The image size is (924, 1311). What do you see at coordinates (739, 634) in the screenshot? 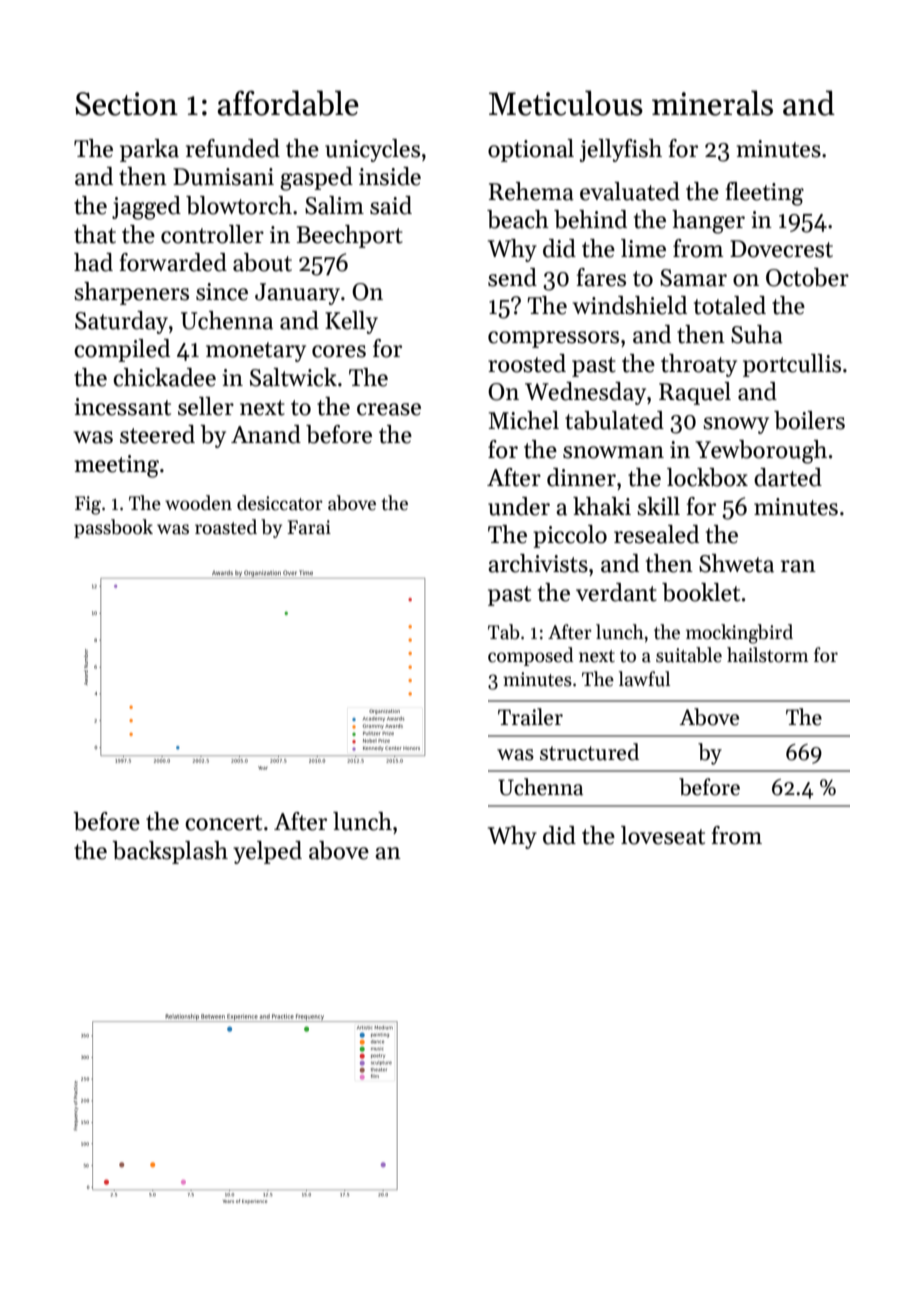
I see `mockingbird` at bounding box center [739, 634].
